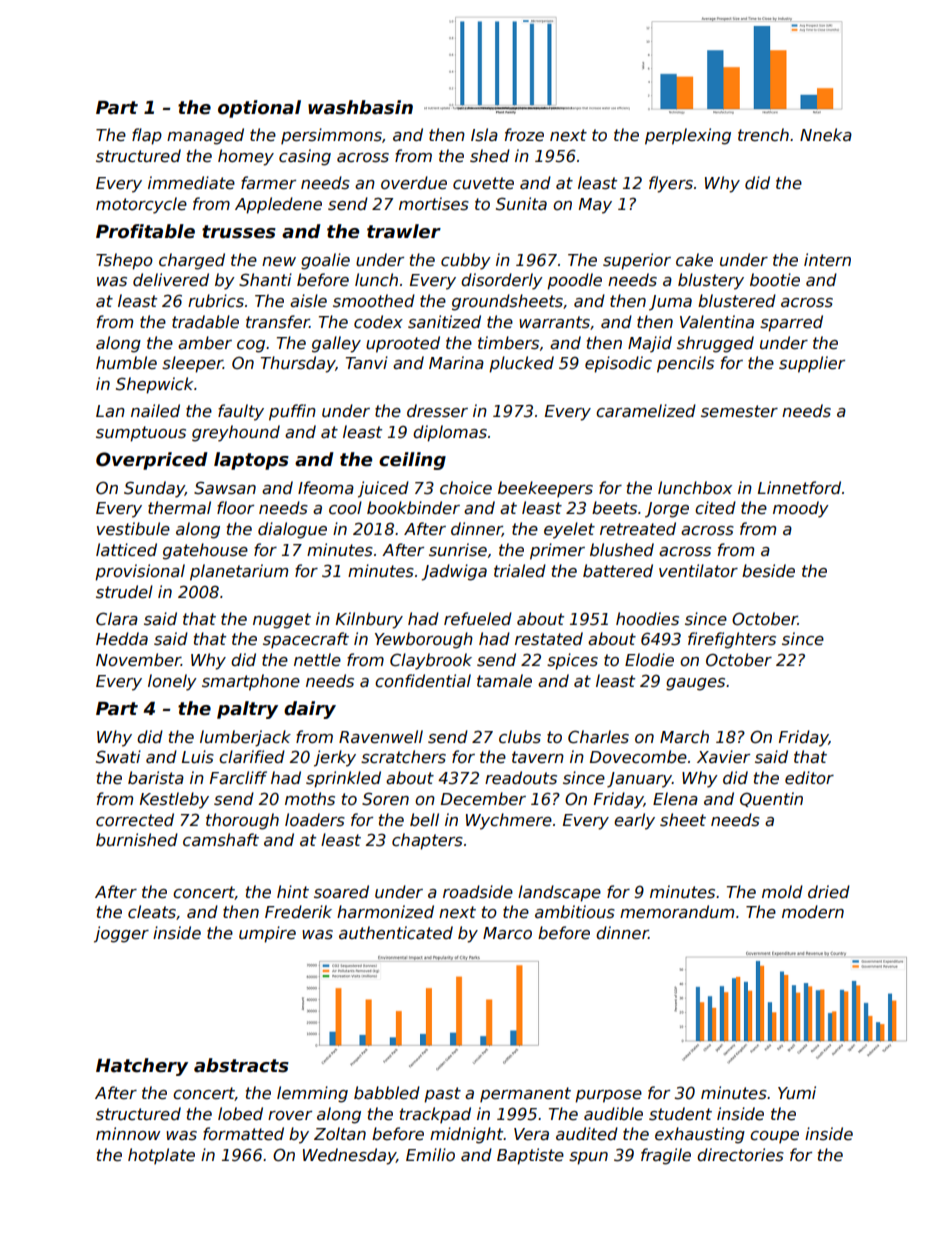 This document has height=1233, width=952. I want to click on Jorge, so click(667, 510).
